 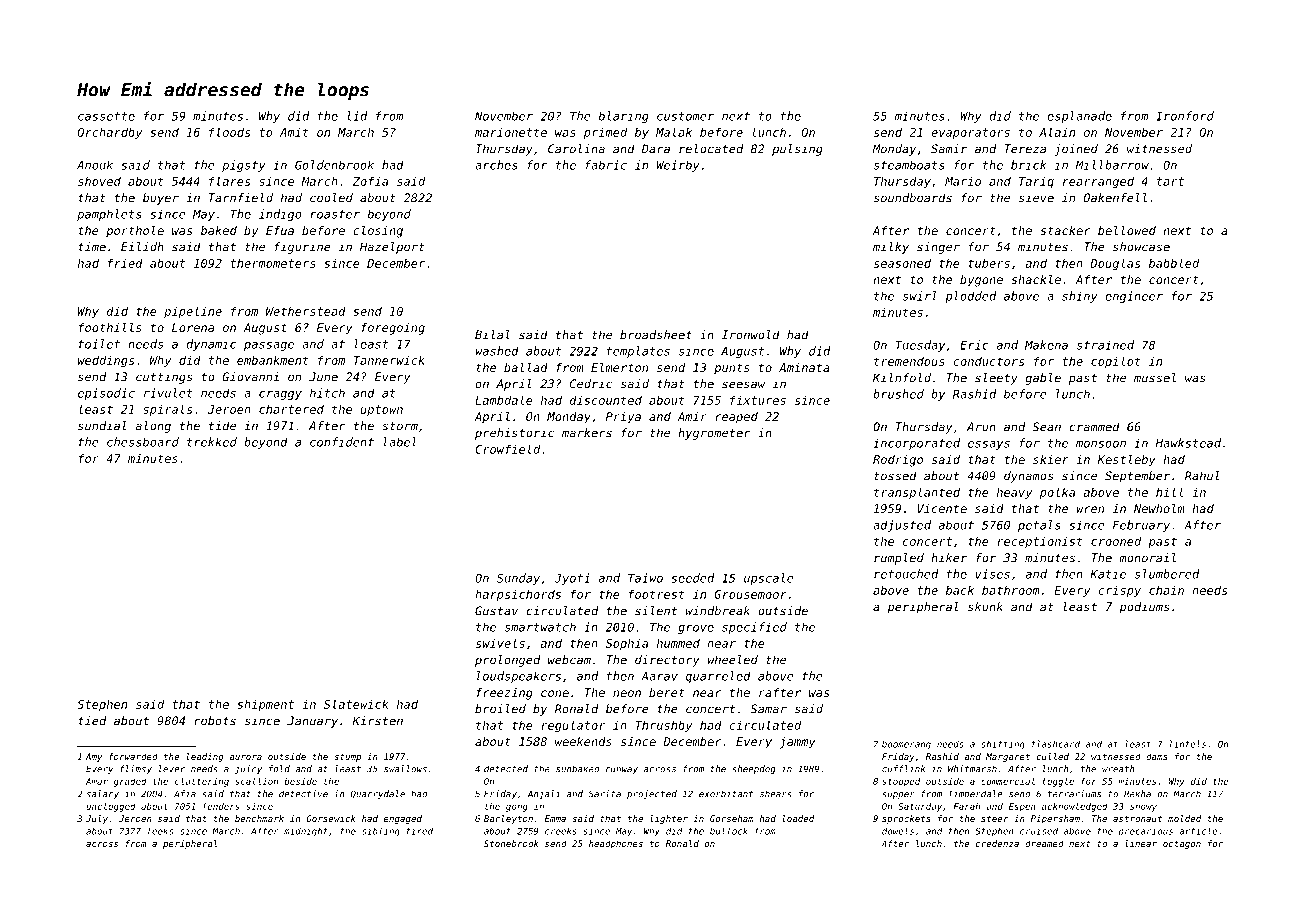 I want to click on trekked, so click(x=212, y=442).
